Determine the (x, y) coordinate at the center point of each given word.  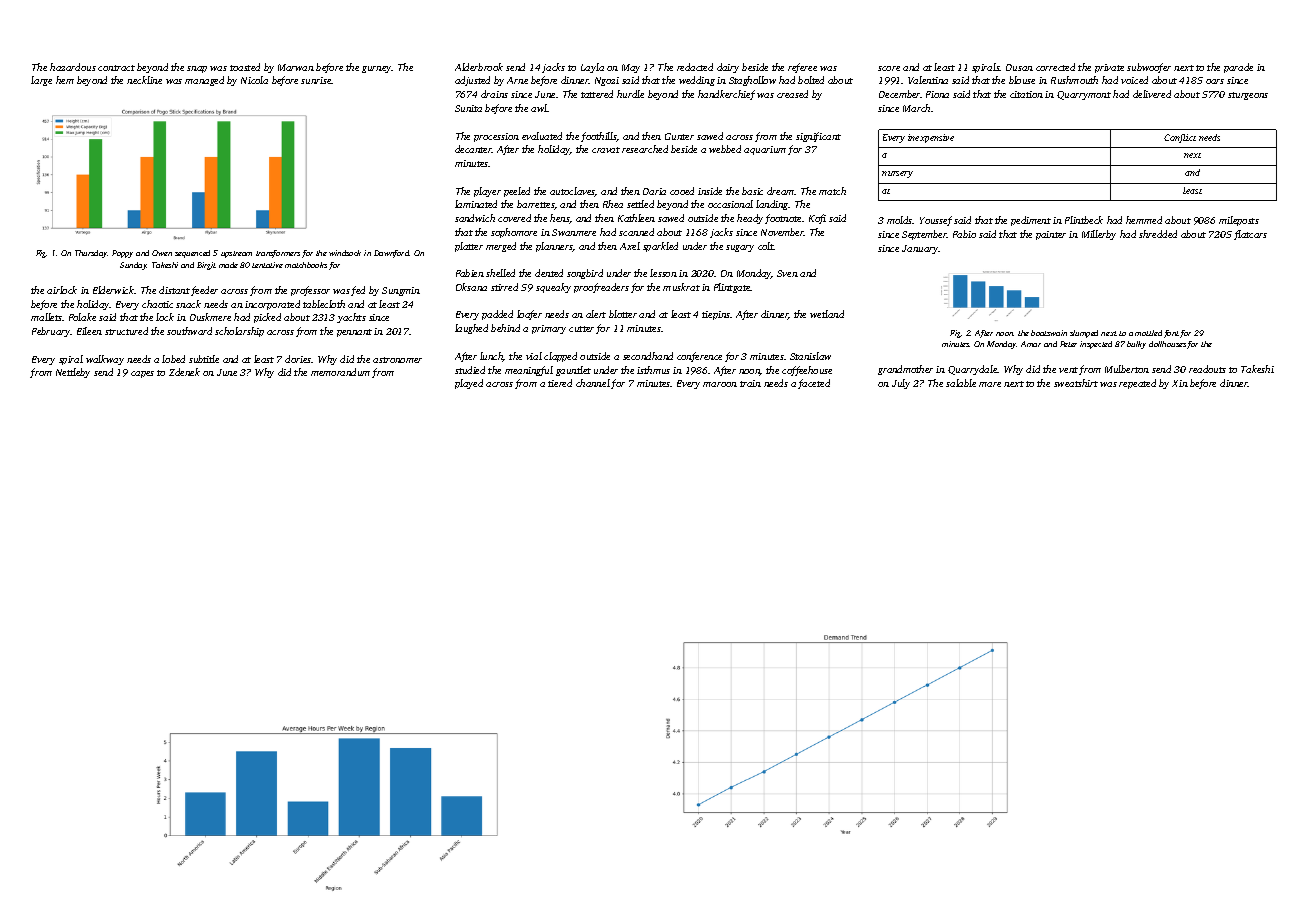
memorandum (340, 372)
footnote (783, 219)
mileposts (1239, 221)
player (487, 192)
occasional (730, 204)
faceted (814, 384)
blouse (1022, 80)
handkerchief (726, 95)
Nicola (254, 80)
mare (990, 384)
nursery (897, 174)
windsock (345, 253)
